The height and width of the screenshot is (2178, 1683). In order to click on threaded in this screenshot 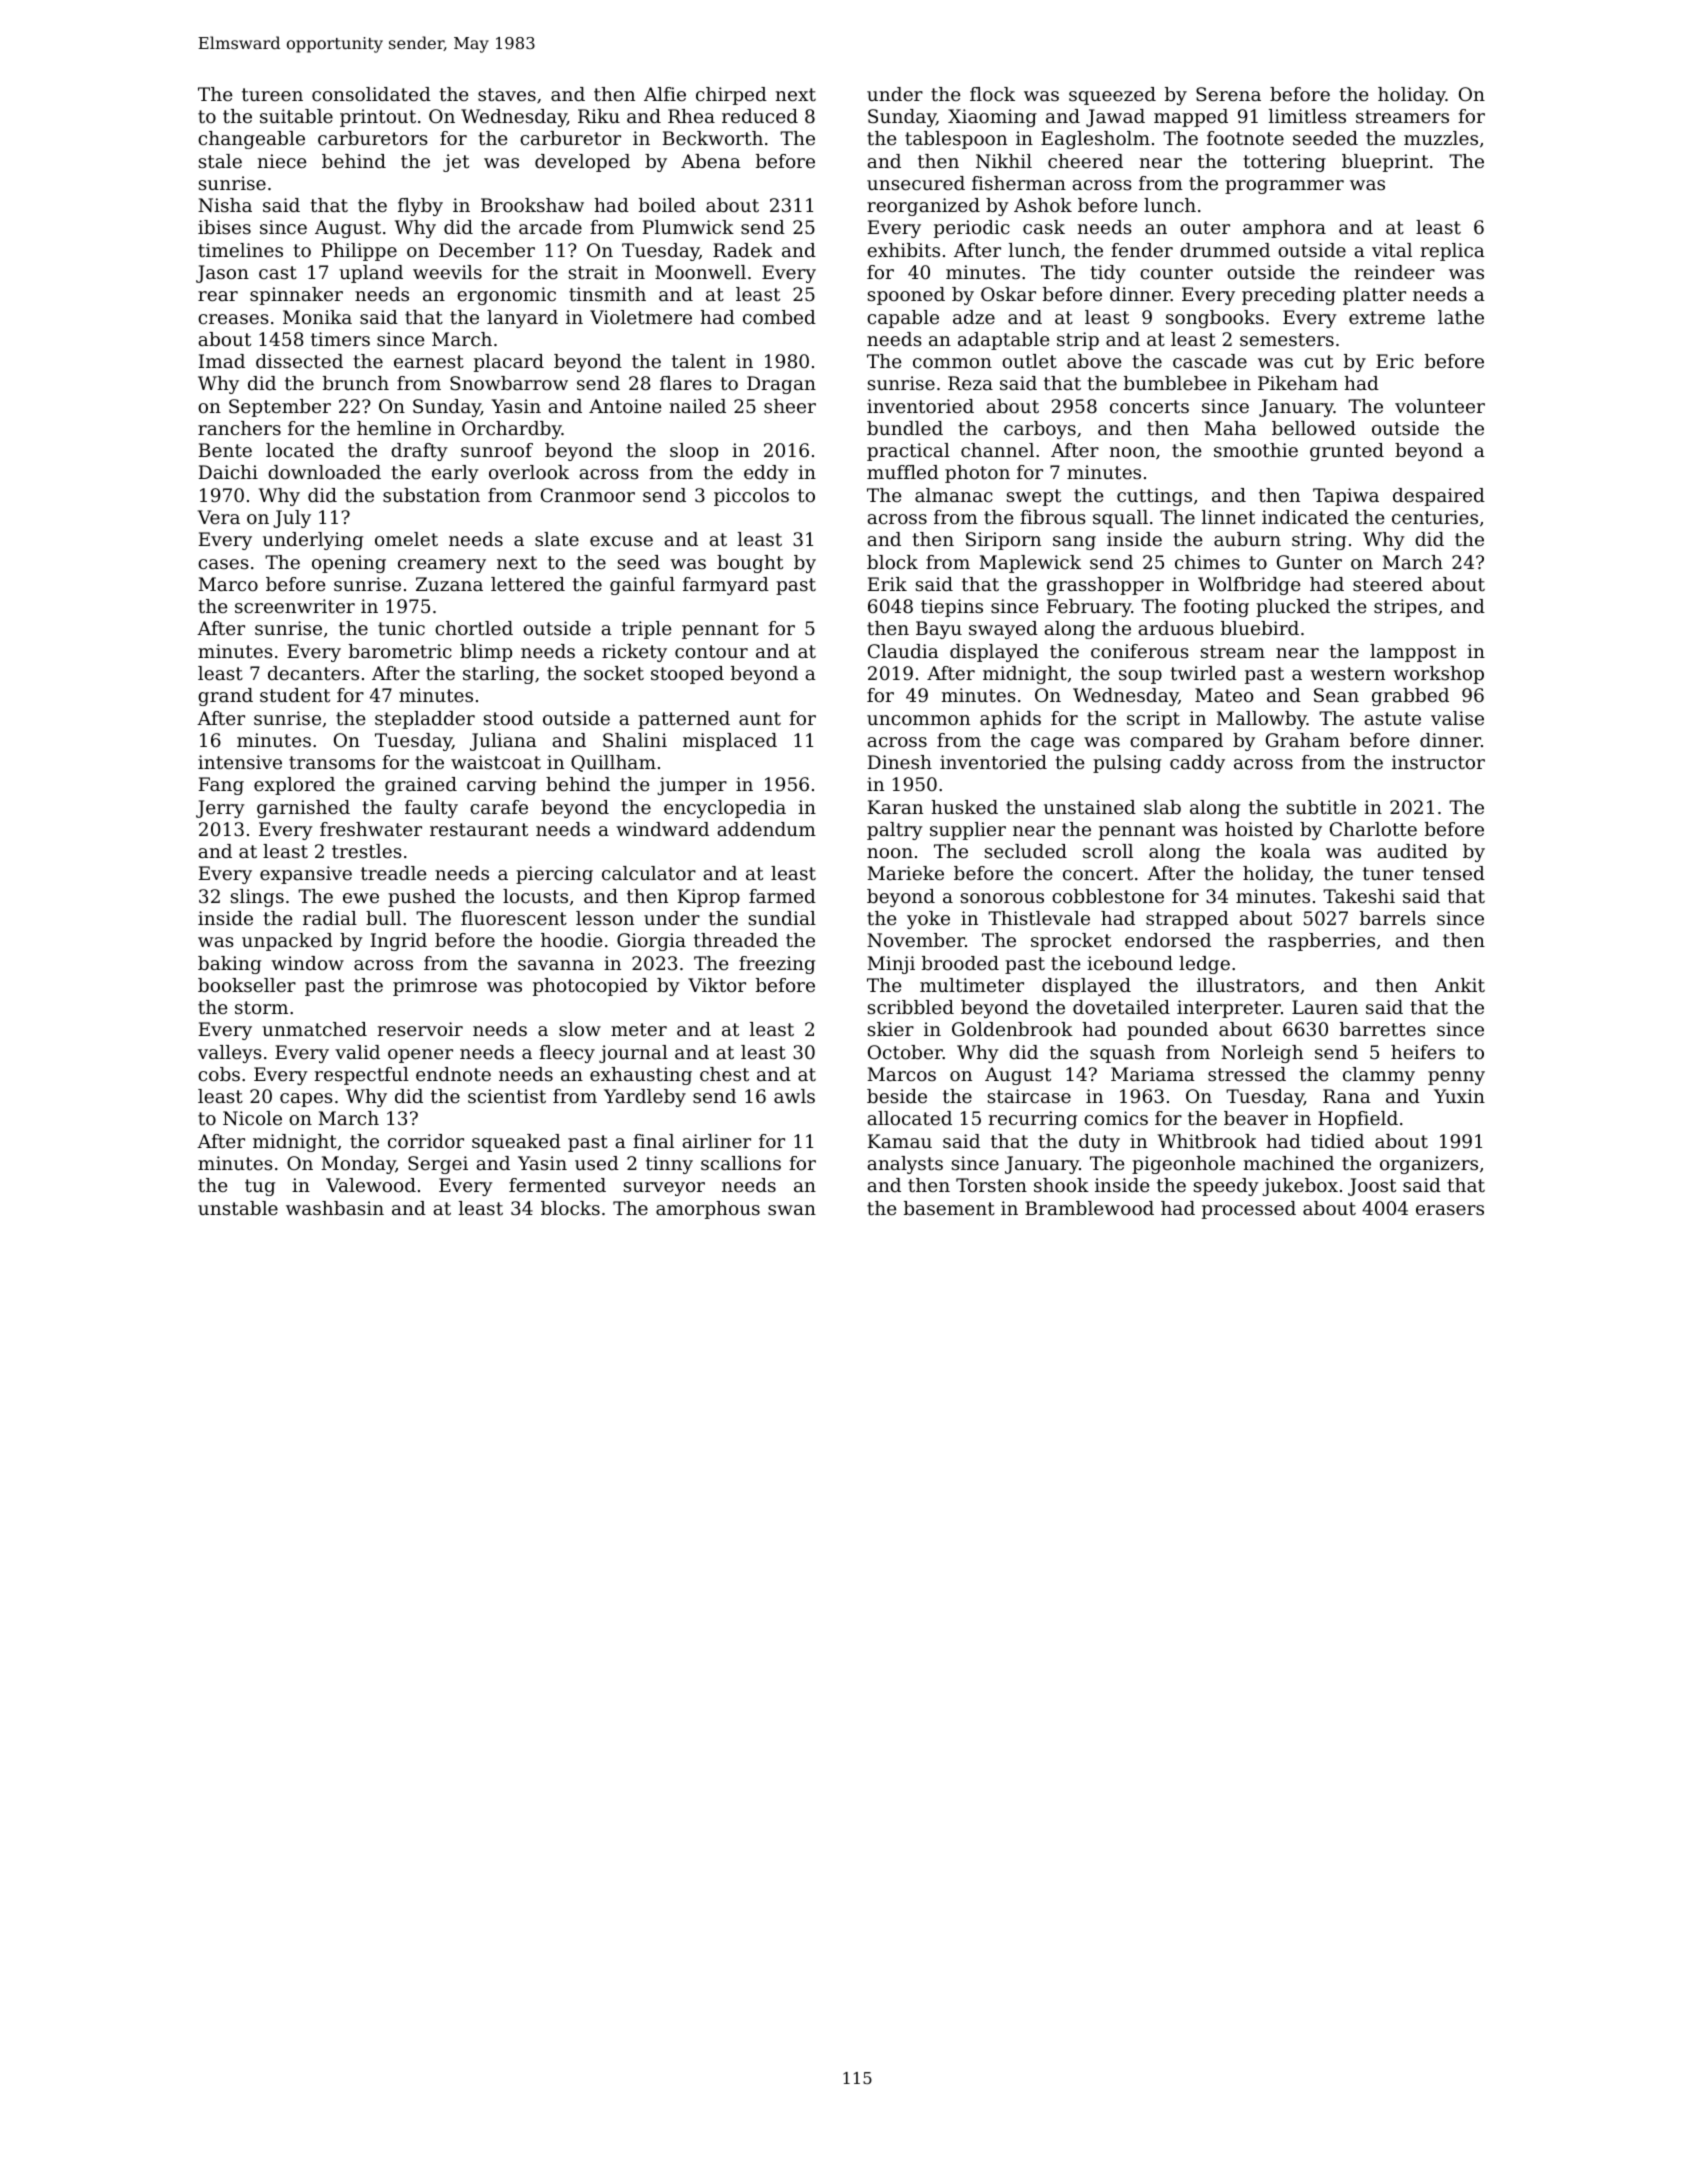, I will do `click(736, 940)`.
